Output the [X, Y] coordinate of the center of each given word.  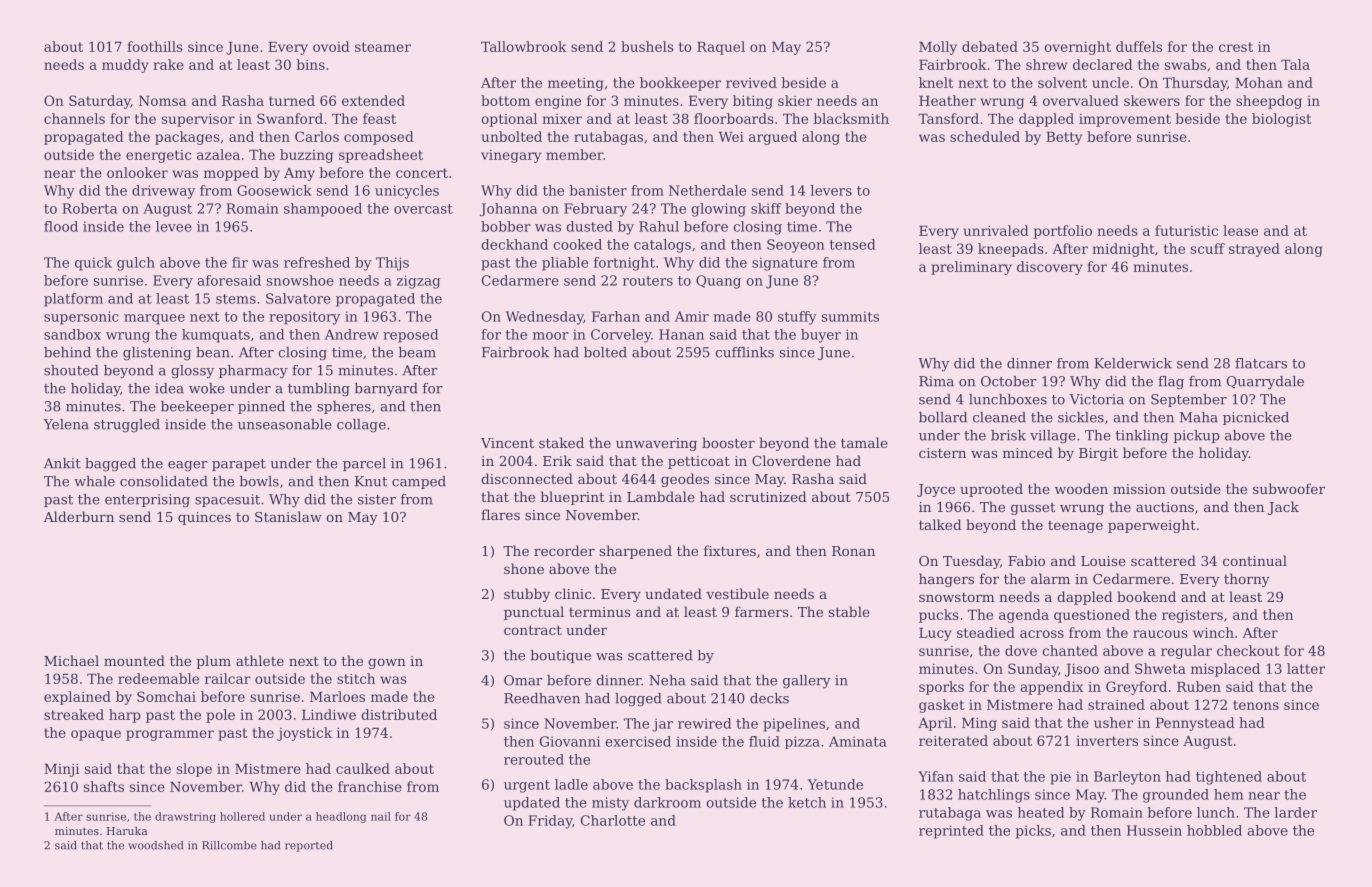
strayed [1254, 250]
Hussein [1154, 830]
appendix [1051, 688]
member [574, 154]
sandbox [72, 334]
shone [524, 568]
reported [309, 846]
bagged [110, 465]
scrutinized [768, 496]
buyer [821, 336]
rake [168, 64]
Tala [1295, 64]
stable [849, 611]
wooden [1081, 488]
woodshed [155, 845]
